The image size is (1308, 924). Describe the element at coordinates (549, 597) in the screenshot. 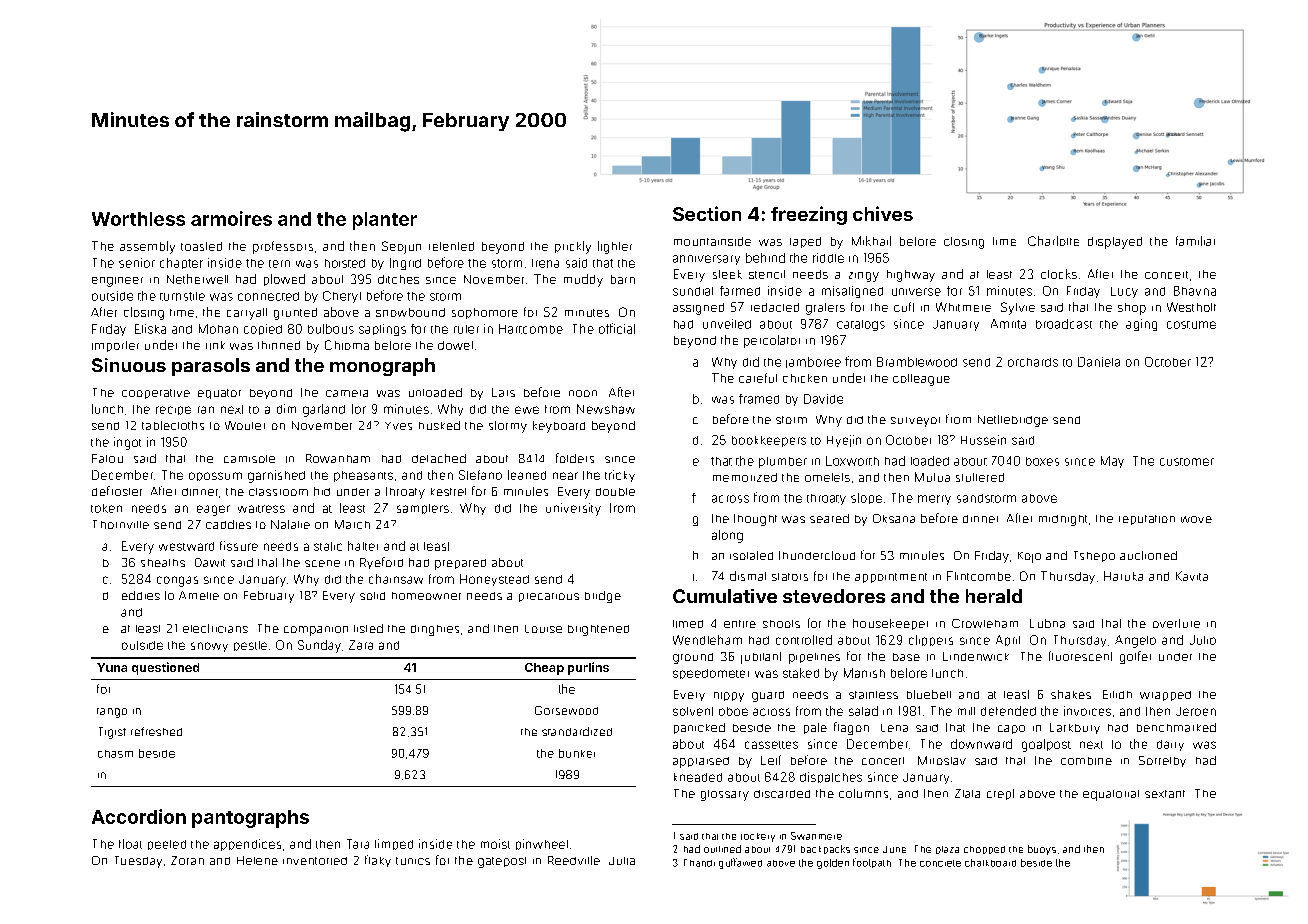

I see `precarious` at that location.
